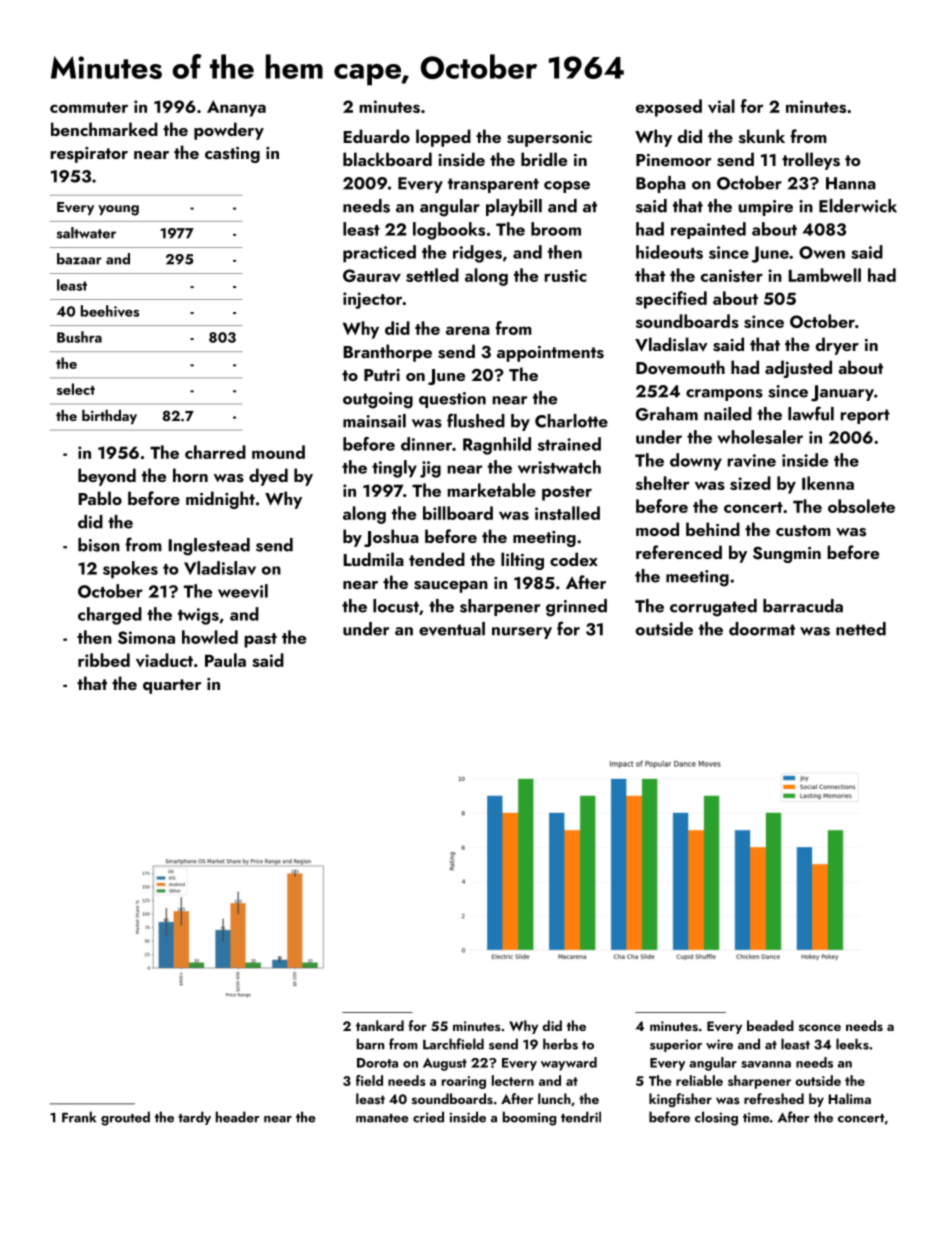  I want to click on doormat, so click(762, 629).
